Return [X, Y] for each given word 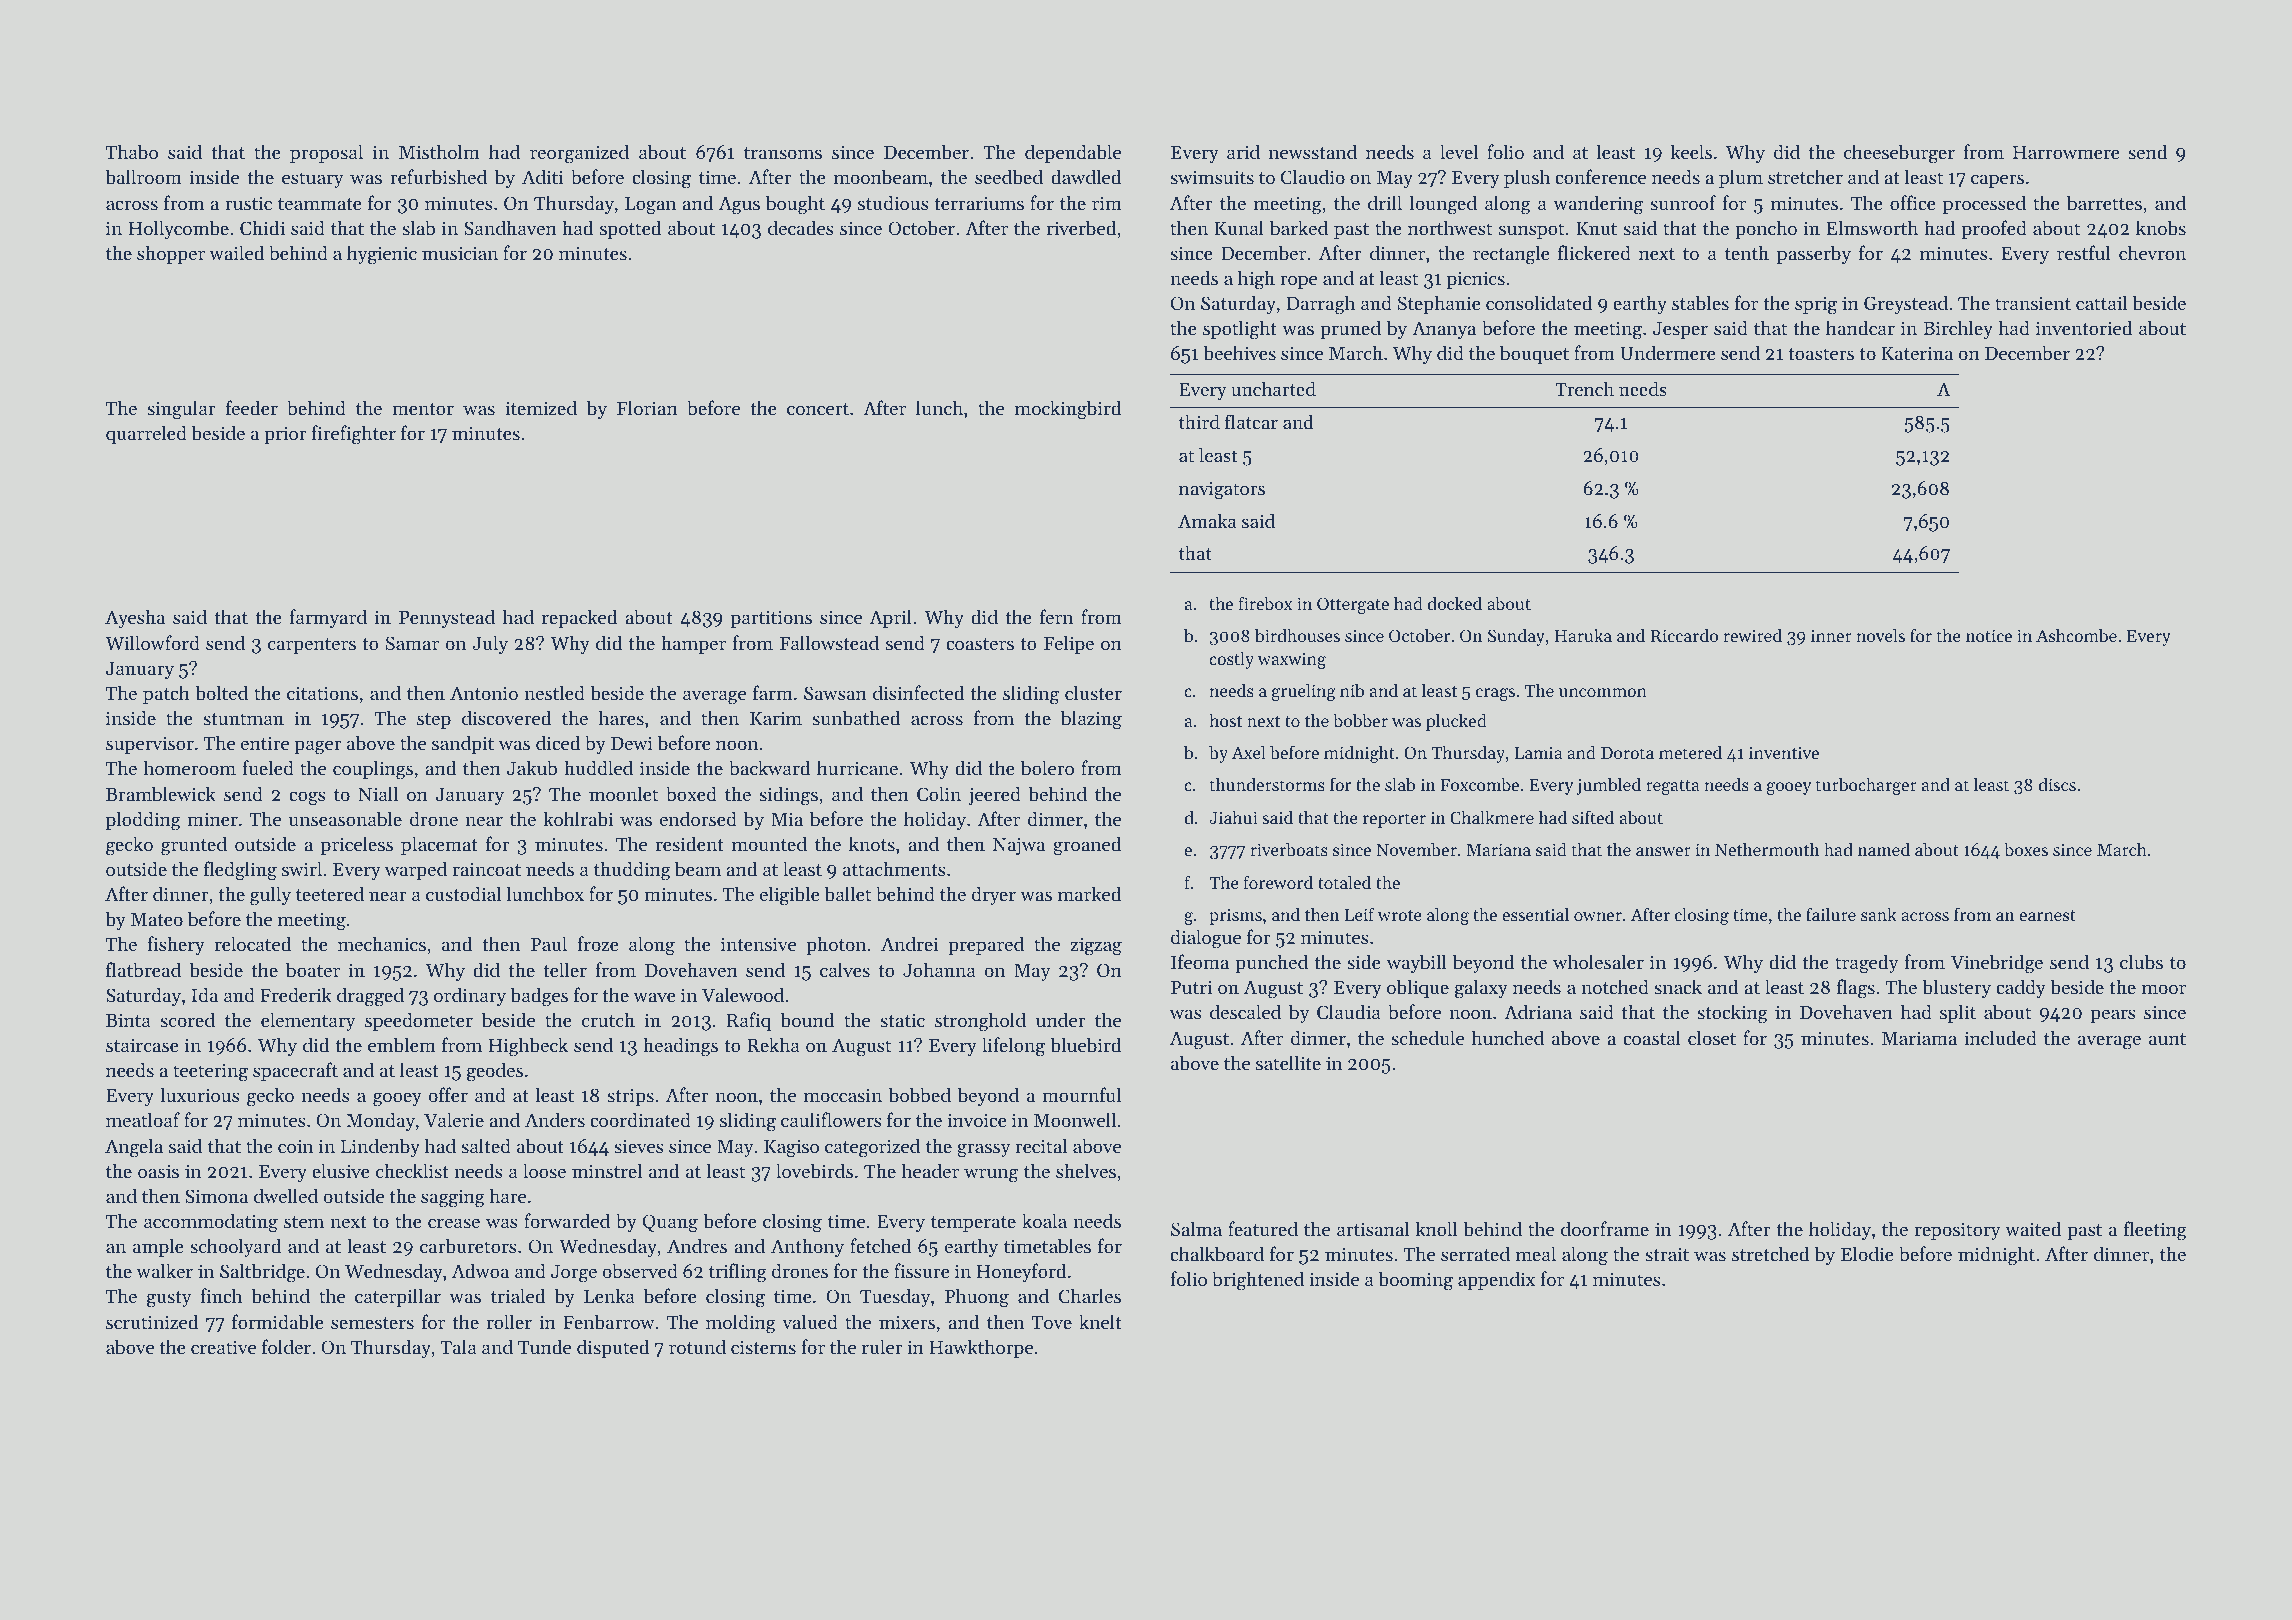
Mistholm [439, 151]
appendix [1496, 1280]
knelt [1100, 1321]
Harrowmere [2066, 152]
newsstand [1313, 151]
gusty [169, 1299]
